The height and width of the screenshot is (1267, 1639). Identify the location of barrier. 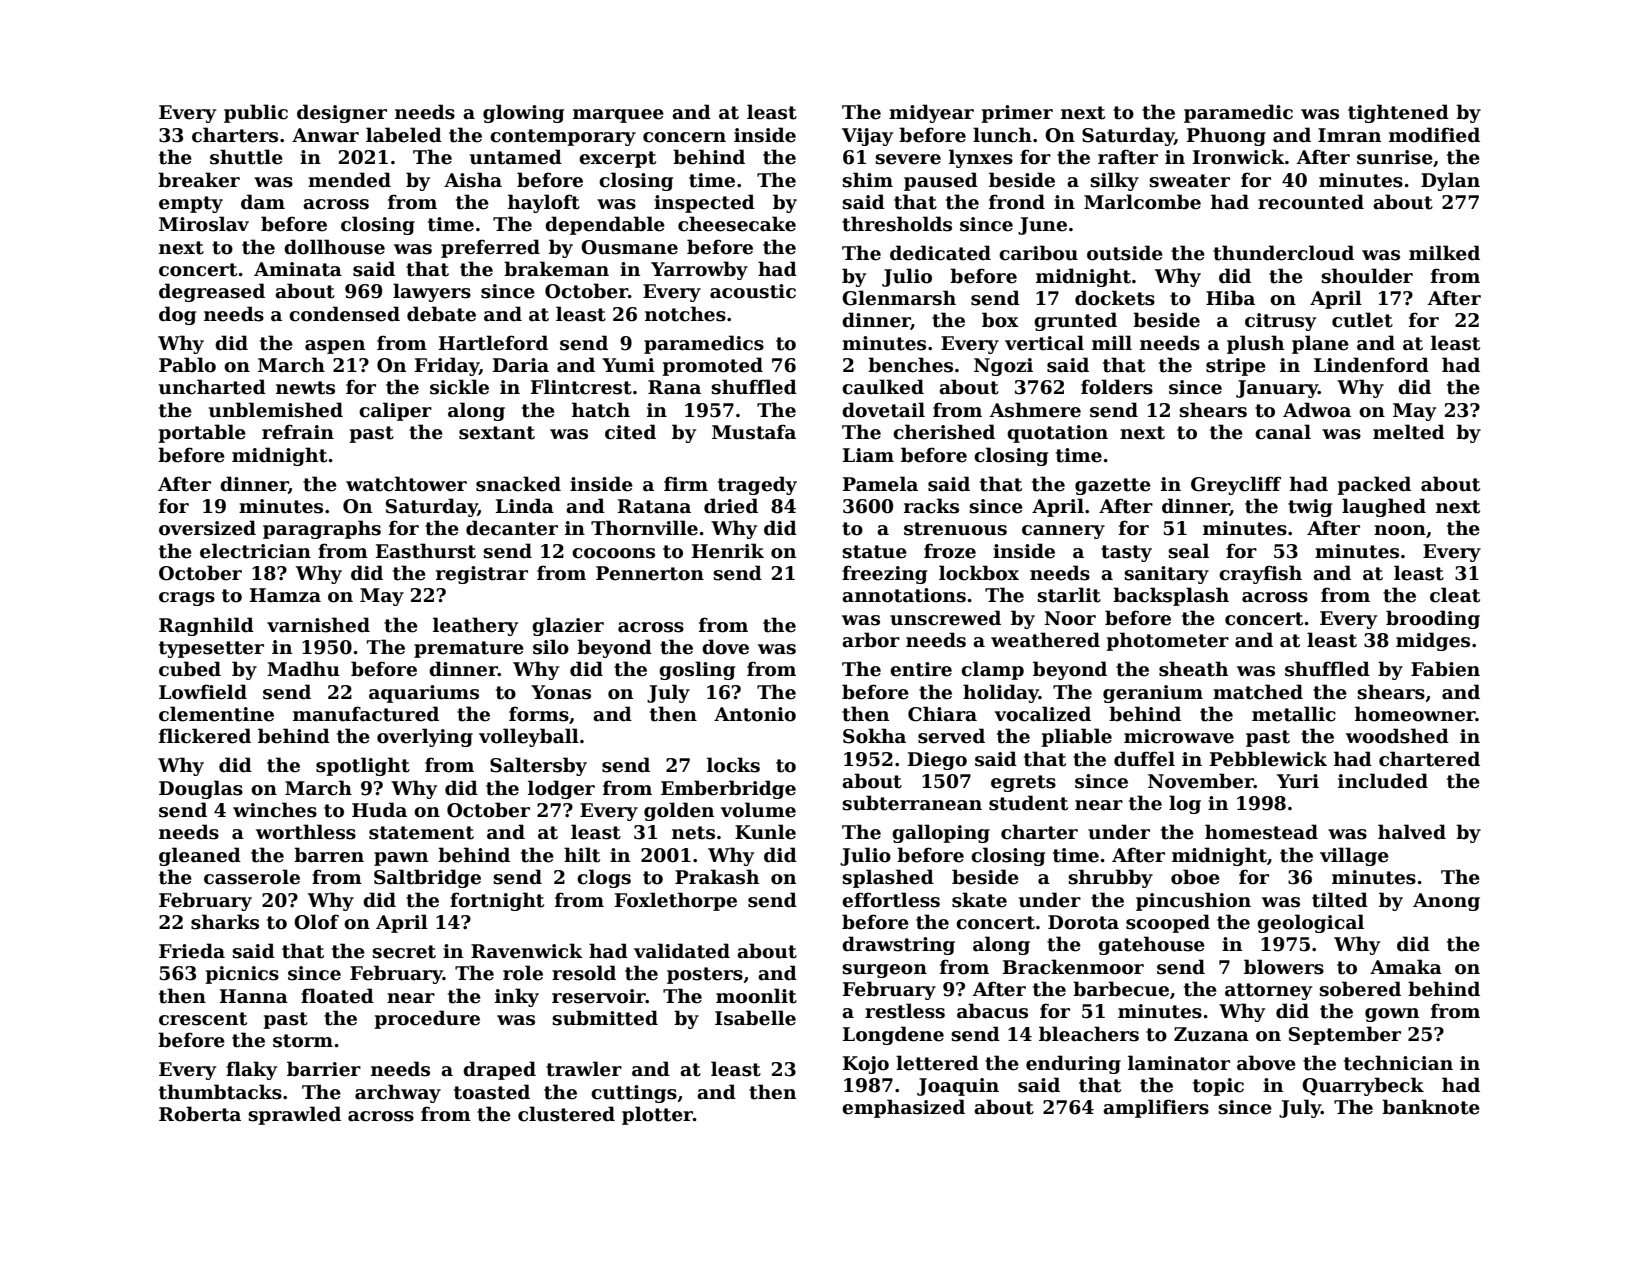
(324, 1069).
